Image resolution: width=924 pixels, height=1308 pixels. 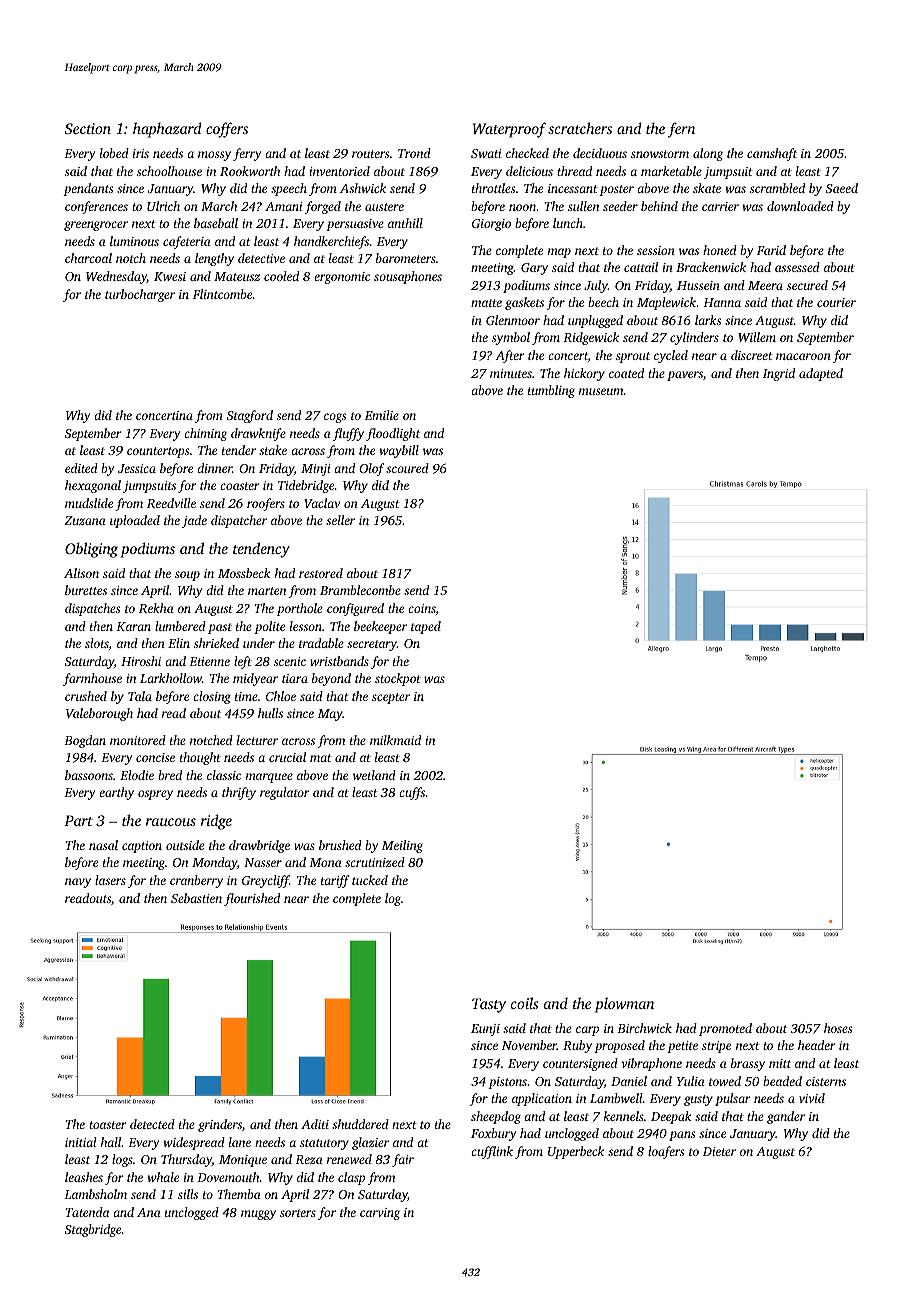 What do you see at coordinates (87, 1212) in the screenshot?
I see `Tatenda` at bounding box center [87, 1212].
